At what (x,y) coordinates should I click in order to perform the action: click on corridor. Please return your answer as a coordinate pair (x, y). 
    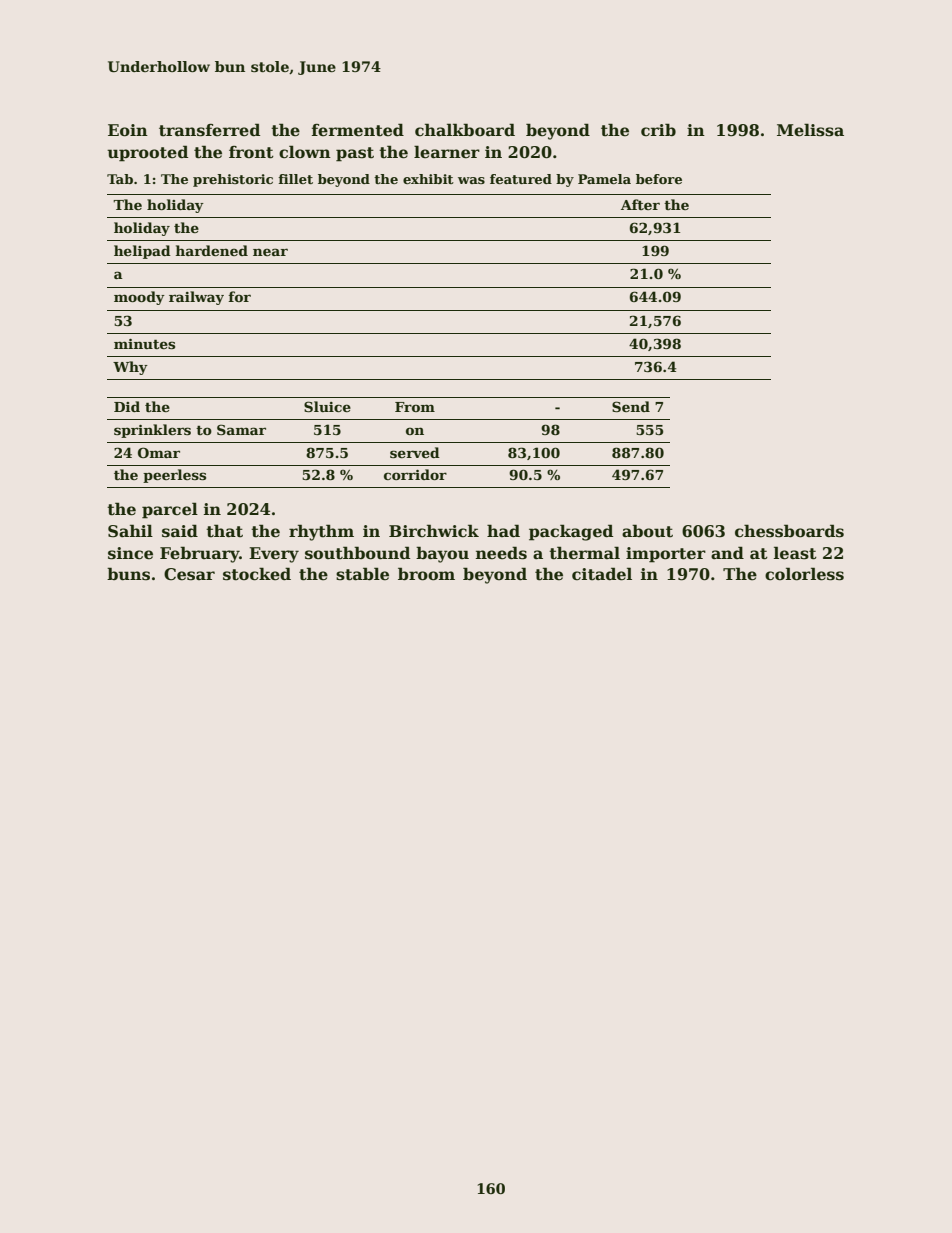
    Looking at the image, I should click on (415, 474).
